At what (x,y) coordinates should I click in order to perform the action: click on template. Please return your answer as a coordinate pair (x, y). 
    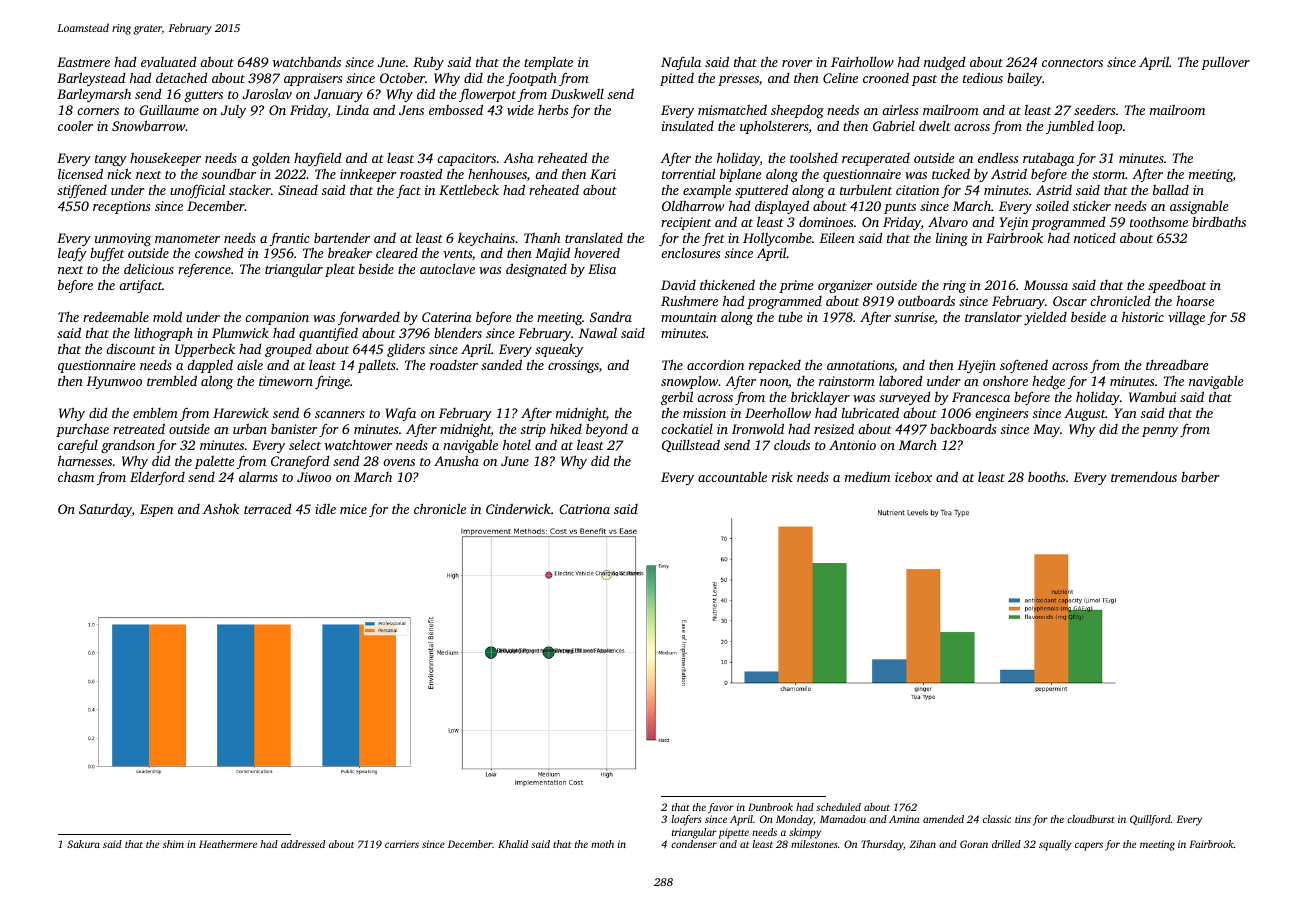
    Looking at the image, I should click on (548, 63).
